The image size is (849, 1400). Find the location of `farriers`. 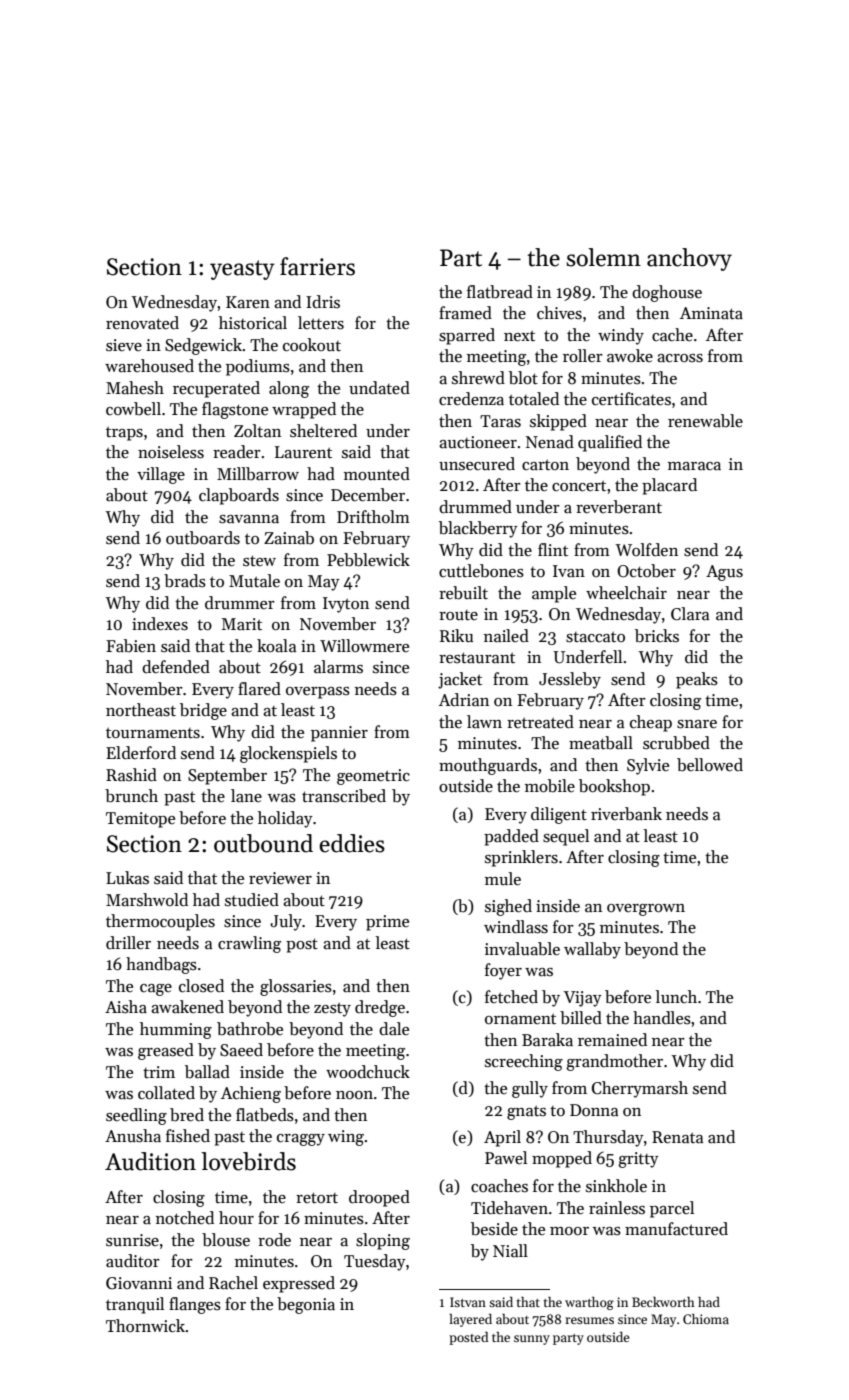

farriers is located at coordinates (317, 266).
